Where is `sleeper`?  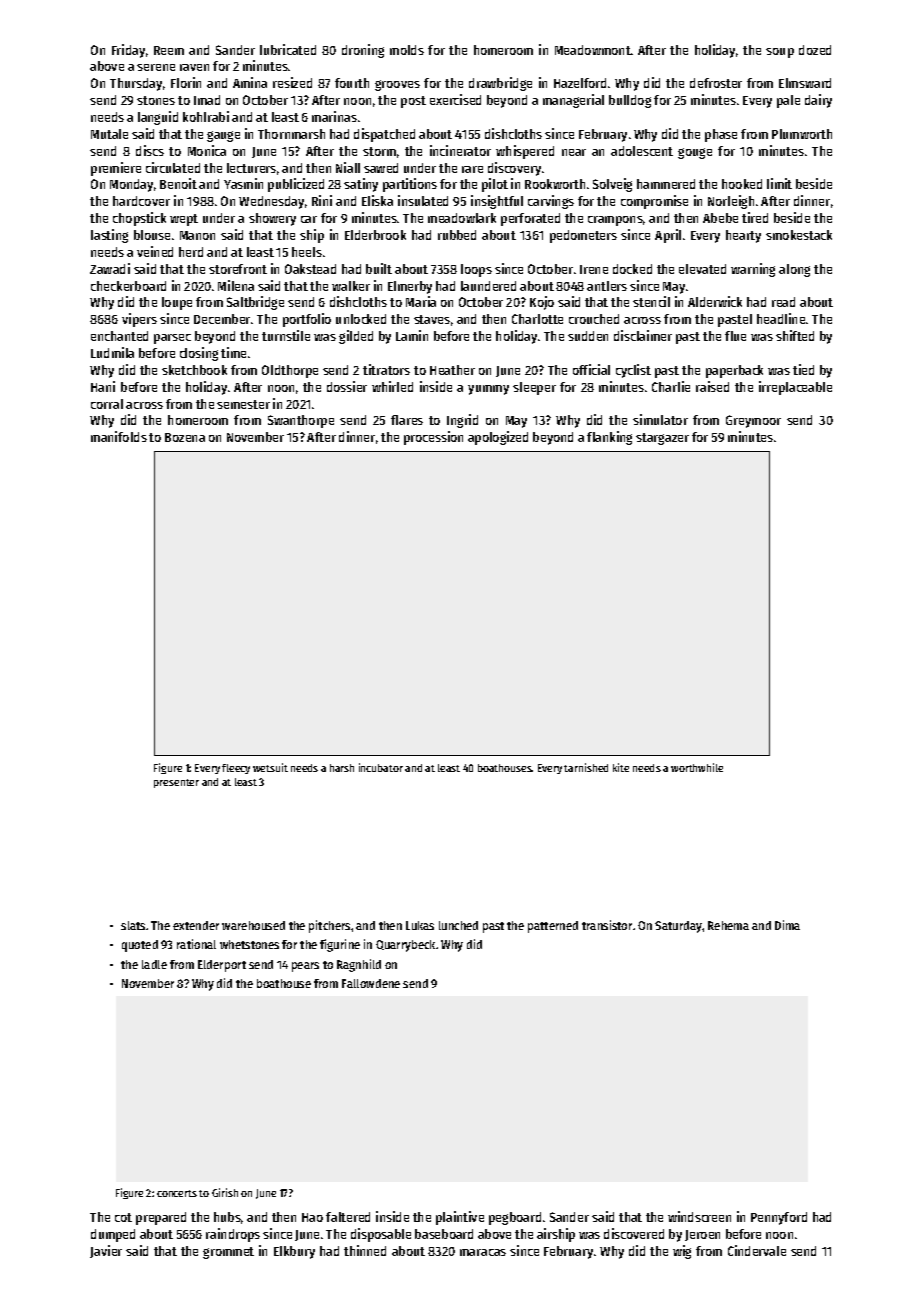 sleeper is located at coordinates (534, 388).
